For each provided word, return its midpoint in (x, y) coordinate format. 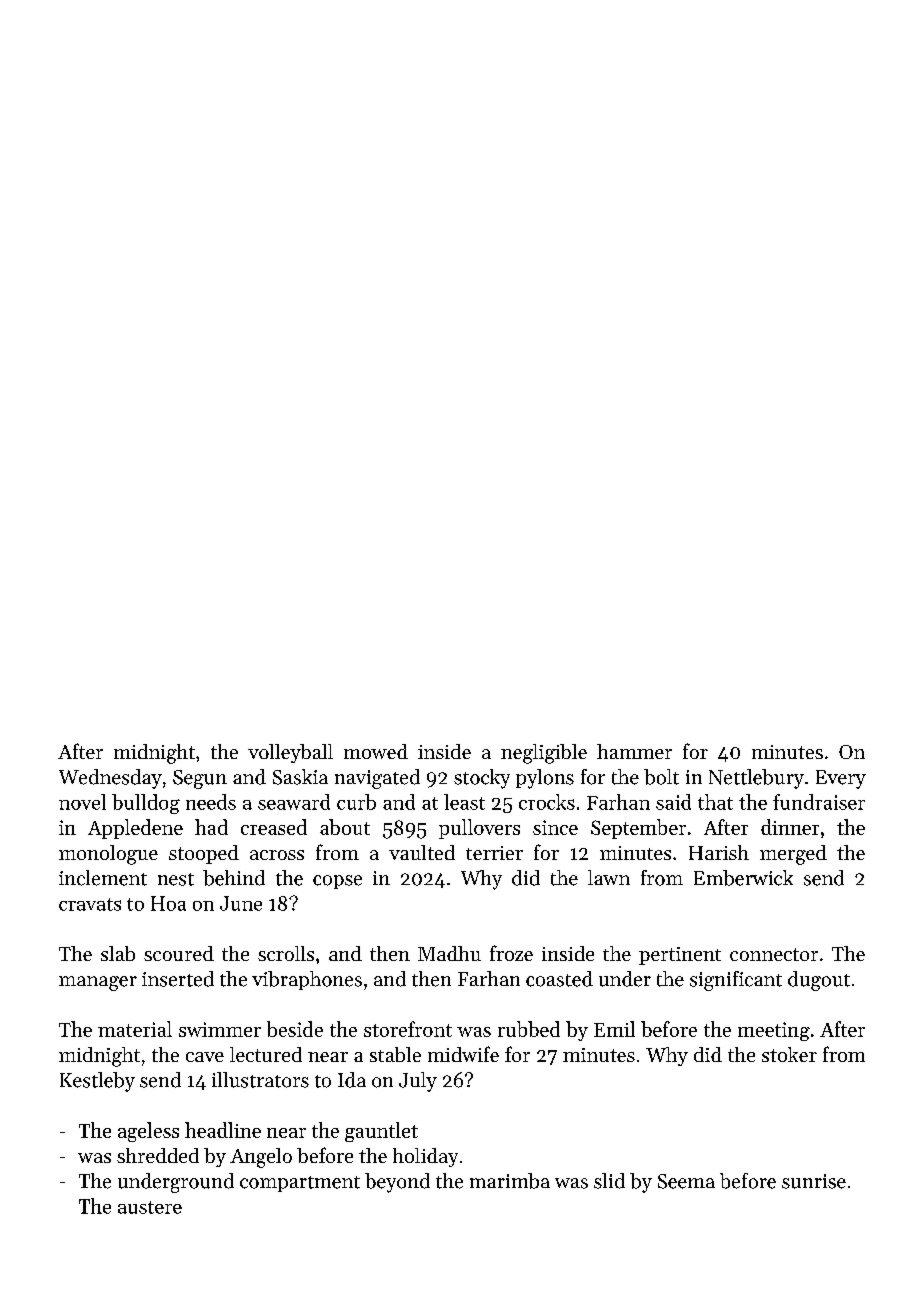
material (135, 1029)
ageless (148, 1132)
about (345, 827)
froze (511, 953)
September (638, 829)
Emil (614, 1029)
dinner (790, 827)
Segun (200, 779)
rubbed (529, 1029)
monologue (108, 855)
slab (118, 953)
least (464, 802)
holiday (425, 1157)
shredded (158, 1155)
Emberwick (743, 878)
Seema (686, 1181)
